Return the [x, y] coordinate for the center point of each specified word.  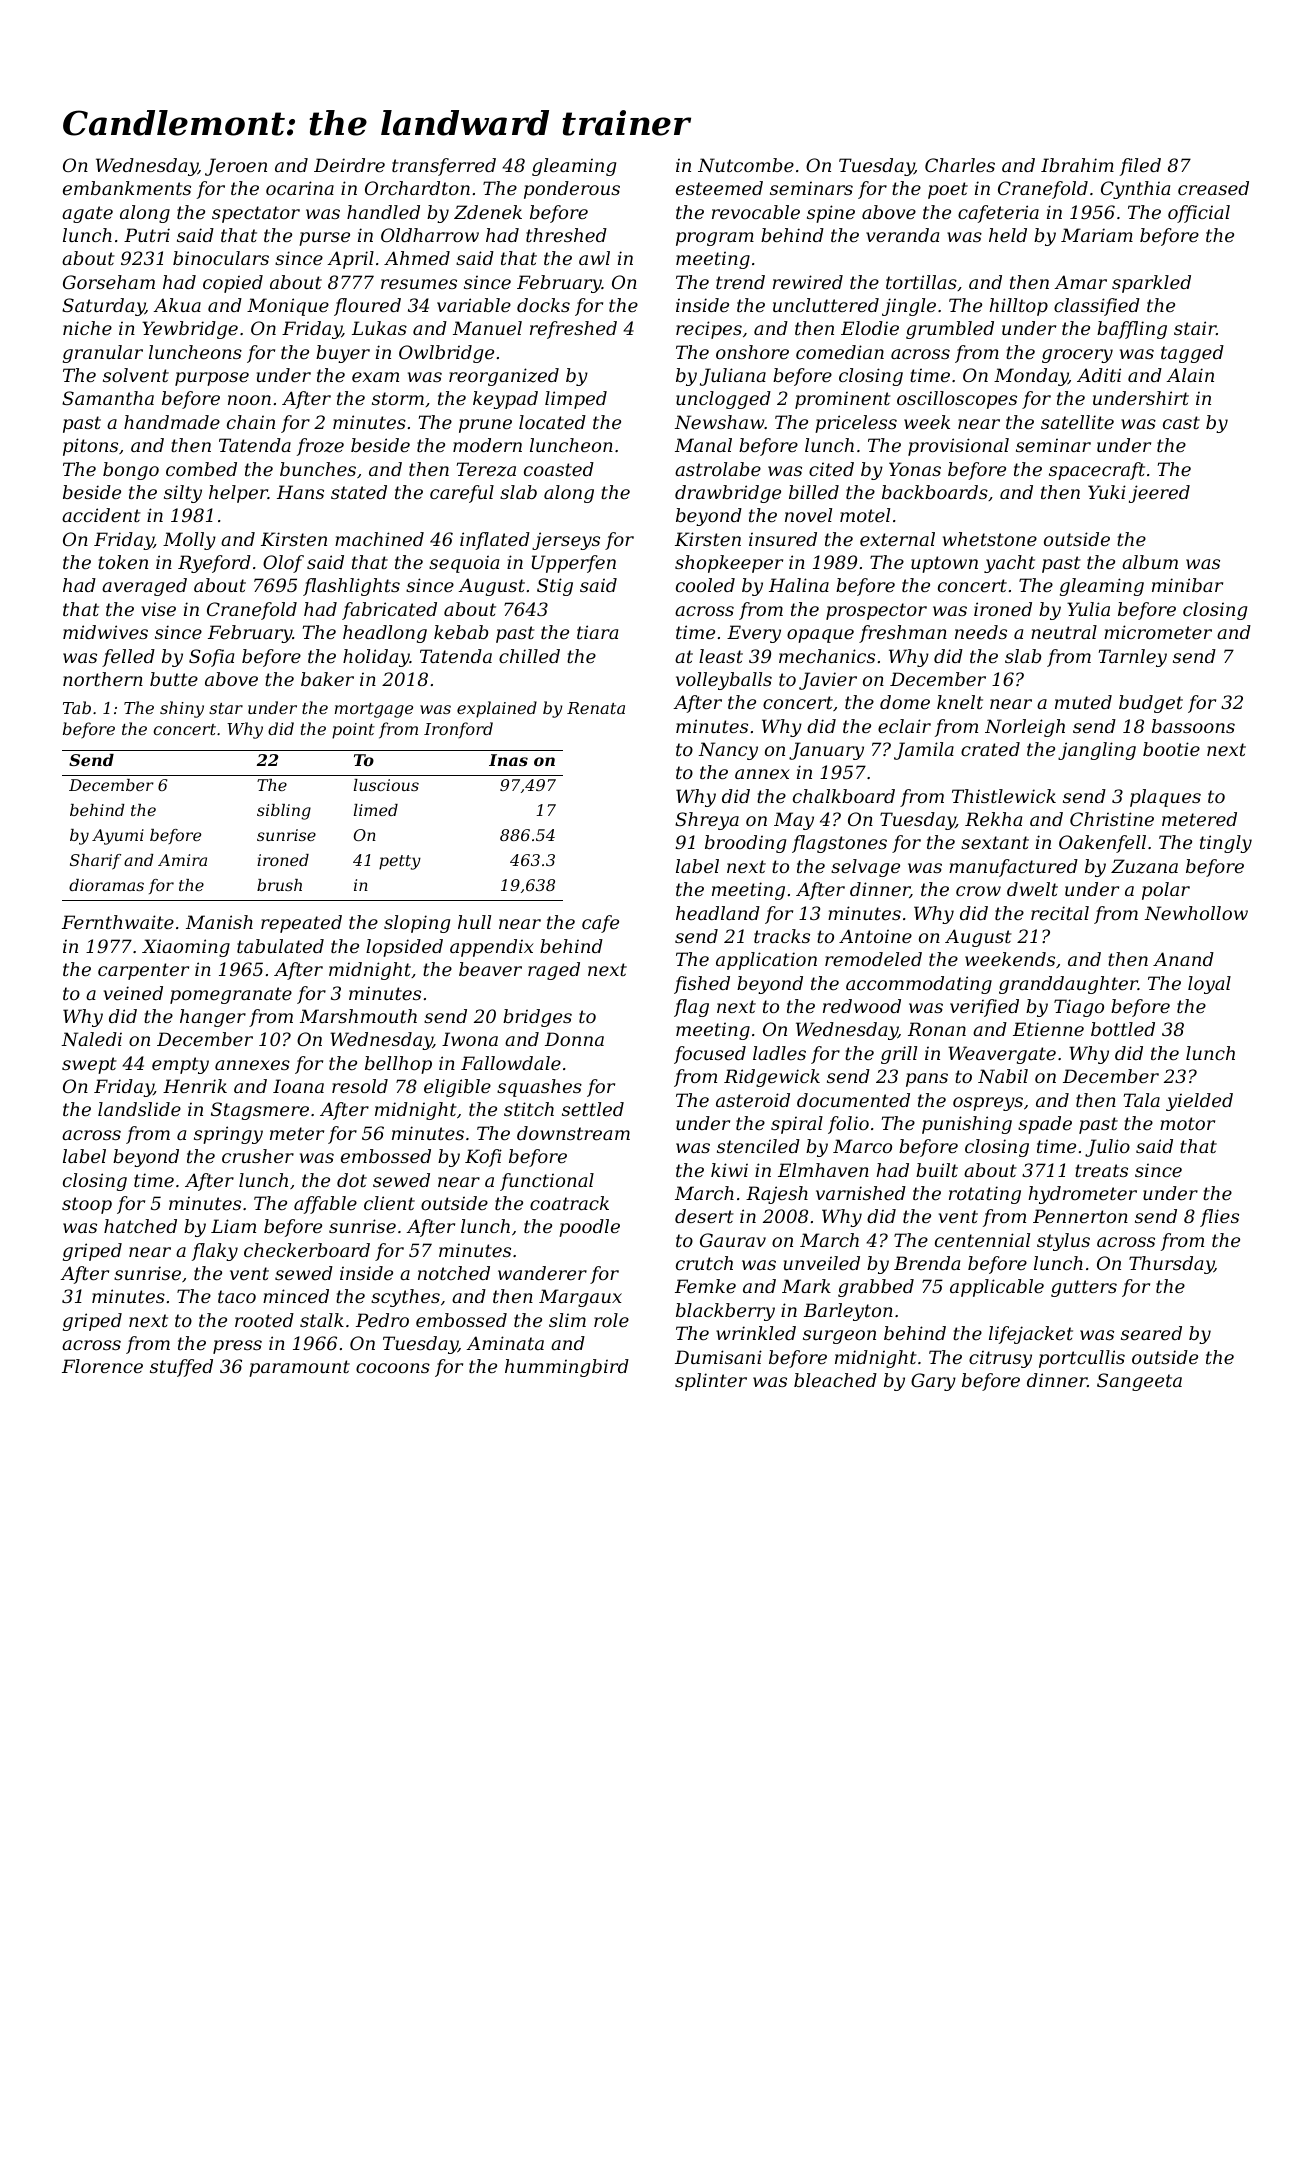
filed [1140, 167]
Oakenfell [1102, 844]
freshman [903, 634]
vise [159, 609]
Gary [933, 1382]
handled [383, 212]
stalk [322, 1320]
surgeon [839, 1337]
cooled [705, 585]
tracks [782, 936]
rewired [808, 282]
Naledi [91, 1039]
